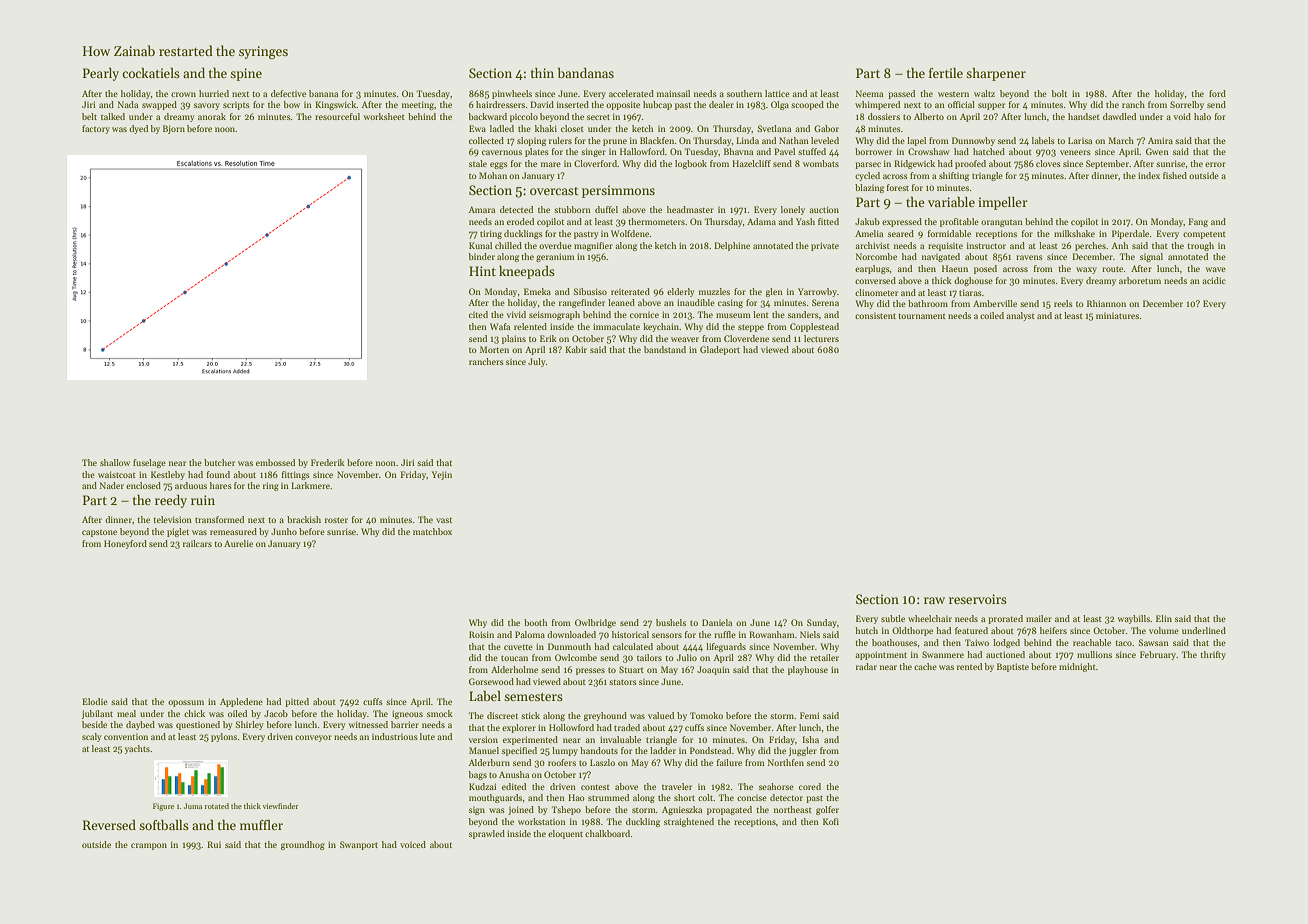 This page has width=1308, height=924. Describe the element at coordinates (777, 93) in the page. I see `lattice` at that location.
